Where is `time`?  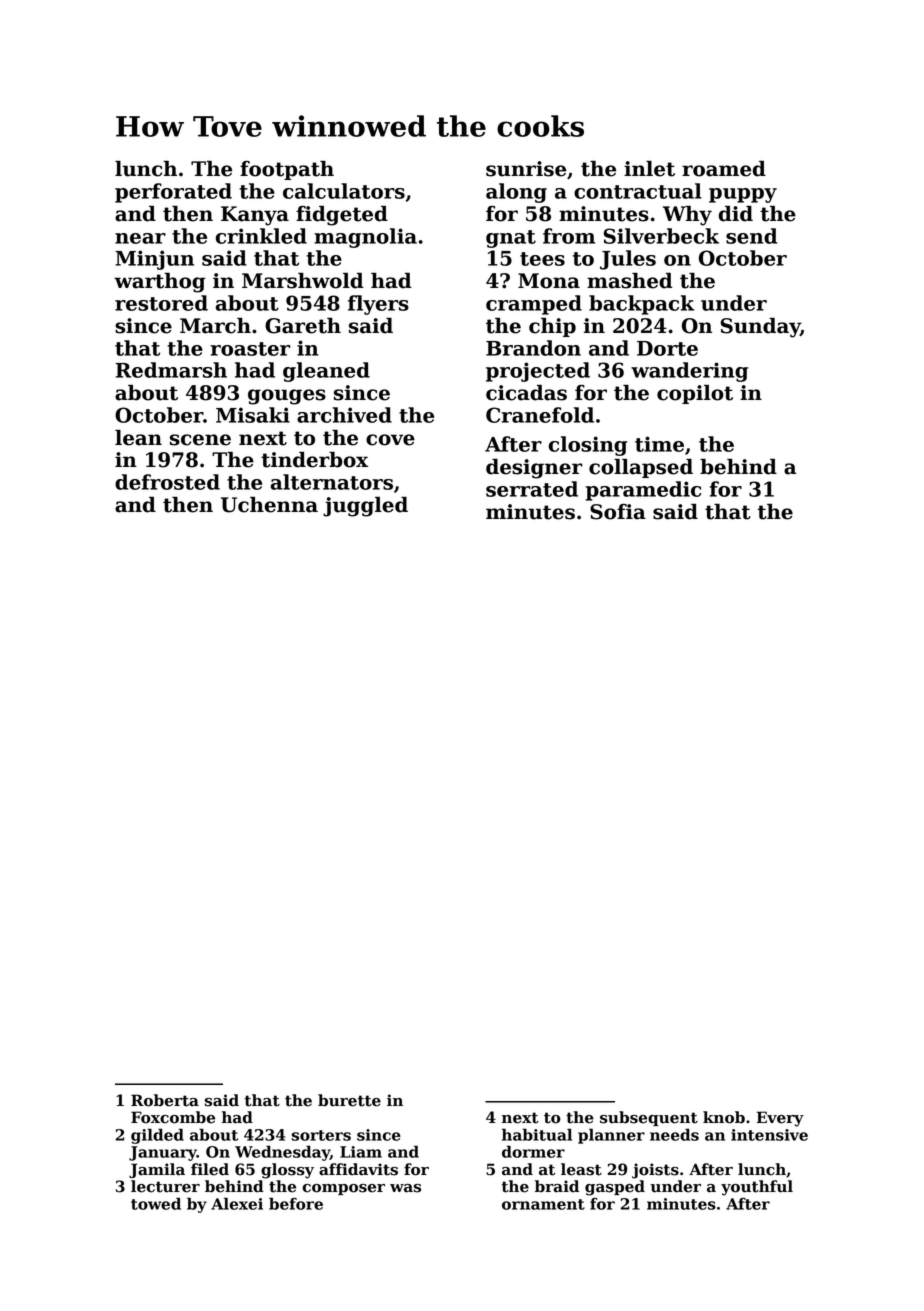
time is located at coordinates (659, 444).
